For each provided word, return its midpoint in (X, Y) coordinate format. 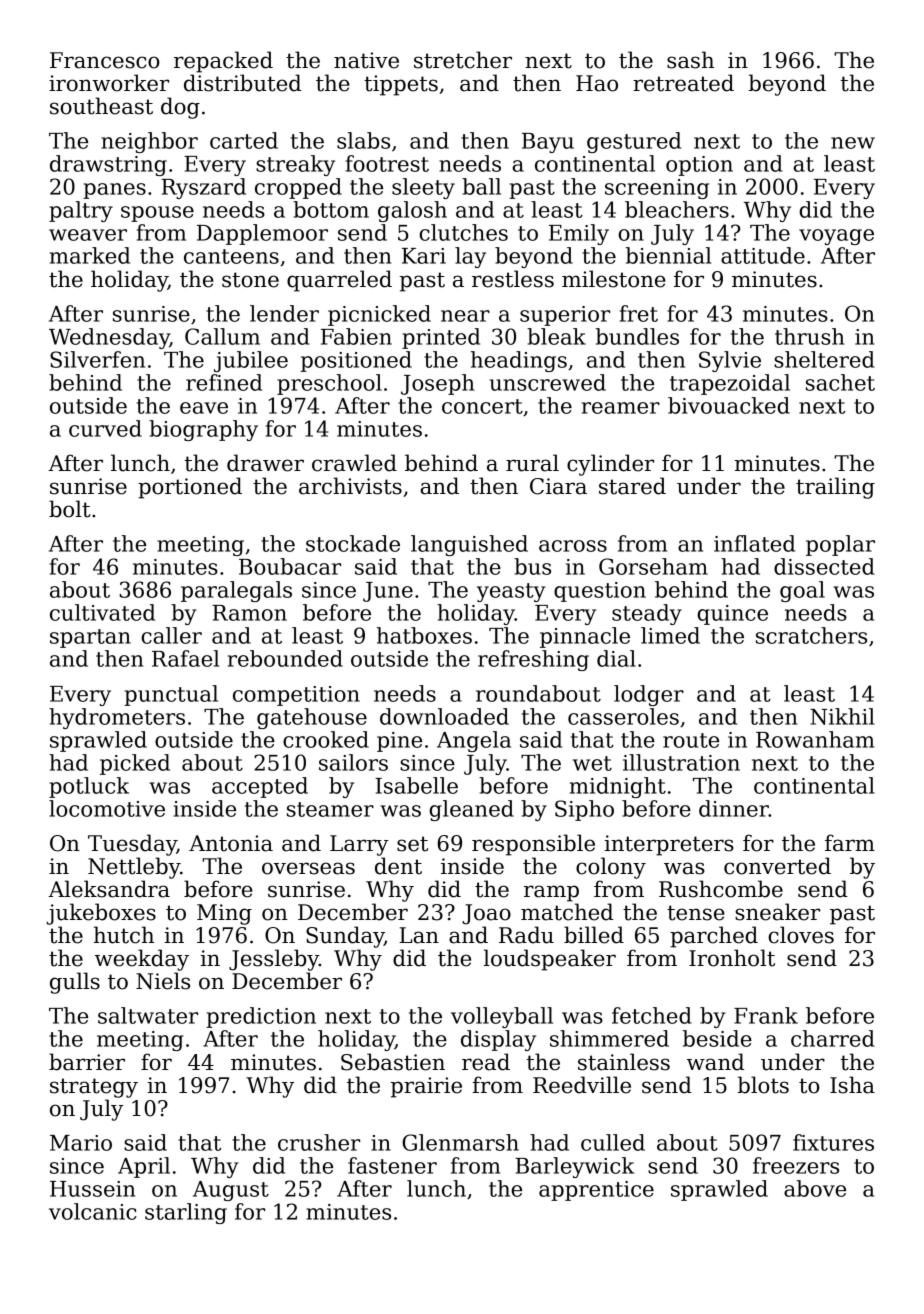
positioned (356, 361)
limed (670, 635)
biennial (668, 255)
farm (850, 843)
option (699, 166)
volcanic (93, 1211)
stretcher (463, 60)
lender (284, 313)
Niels (163, 981)
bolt (69, 509)
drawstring (108, 165)
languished (469, 545)
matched (567, 912)
